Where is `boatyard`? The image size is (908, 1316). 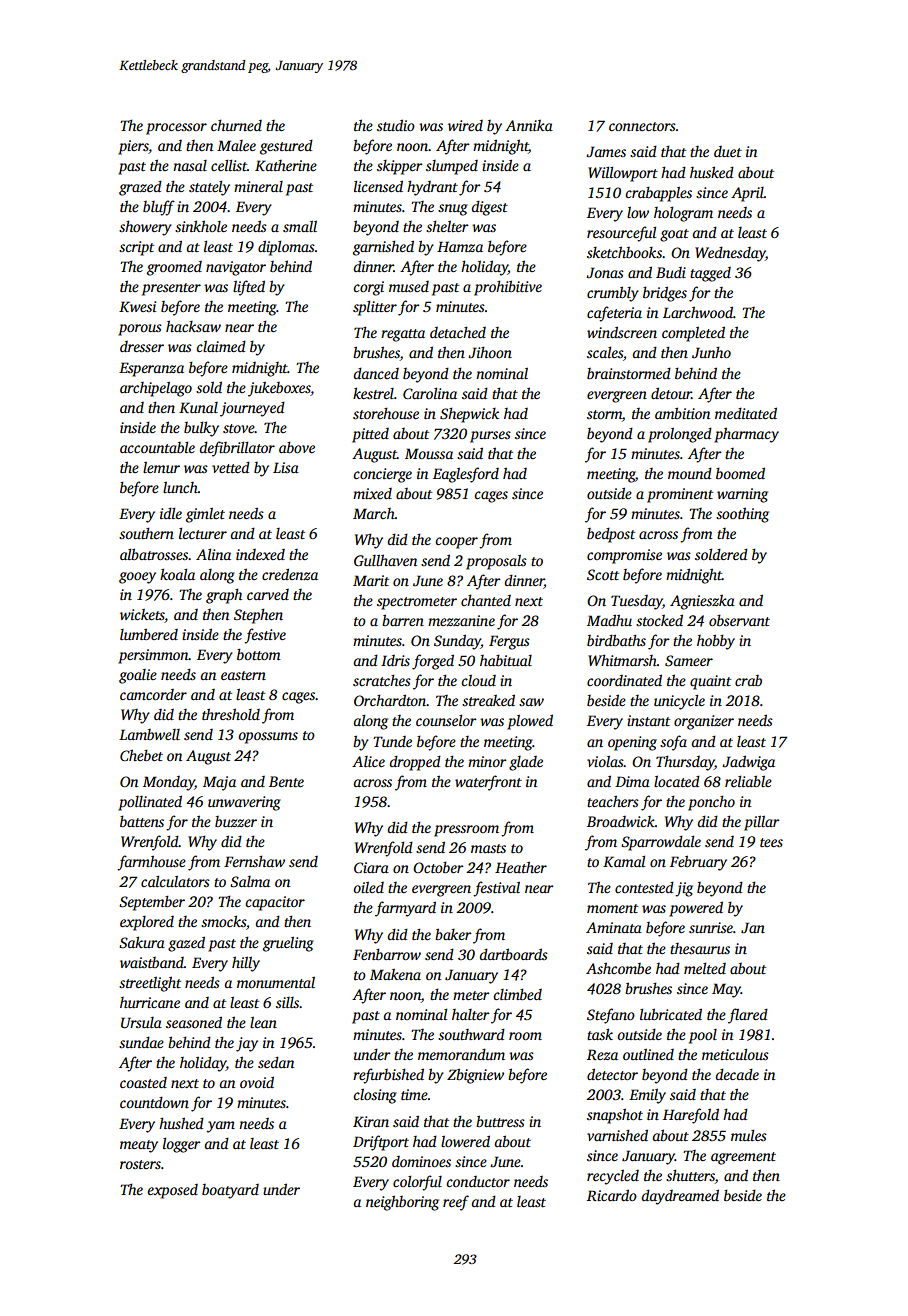 boatyard is located at coordinates (230, 1191).
